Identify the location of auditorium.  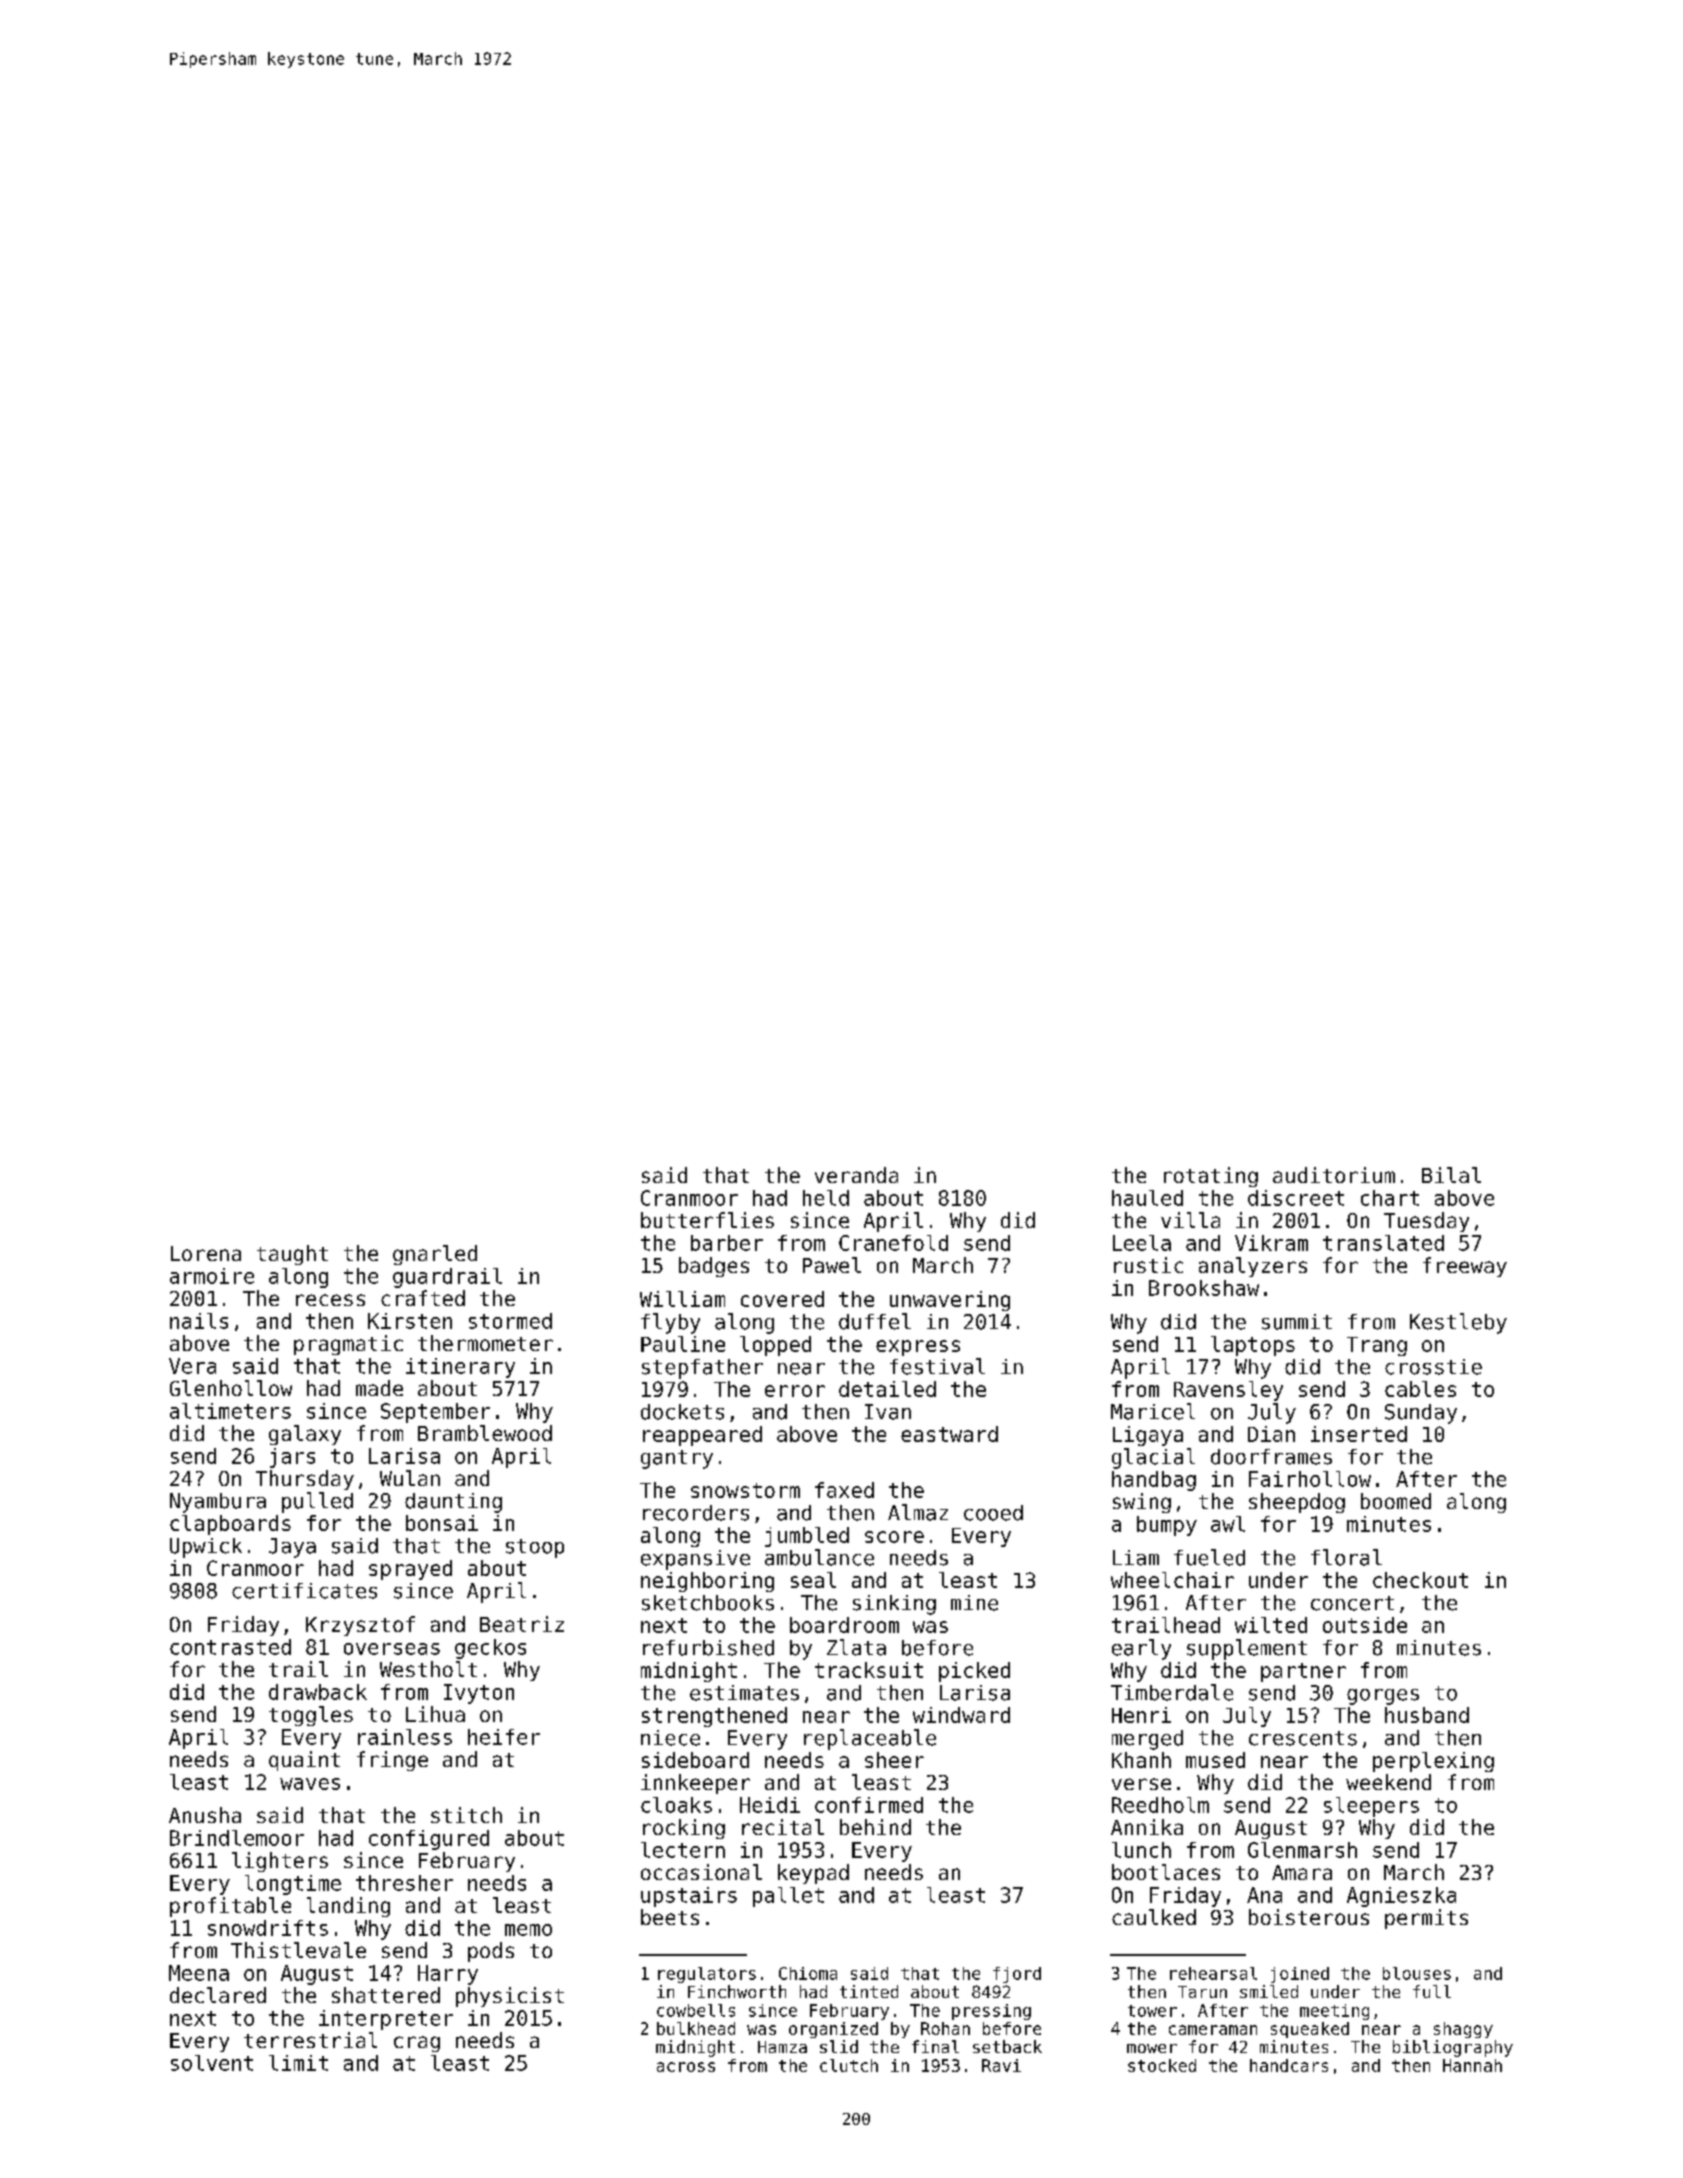
(1334, 1175).
